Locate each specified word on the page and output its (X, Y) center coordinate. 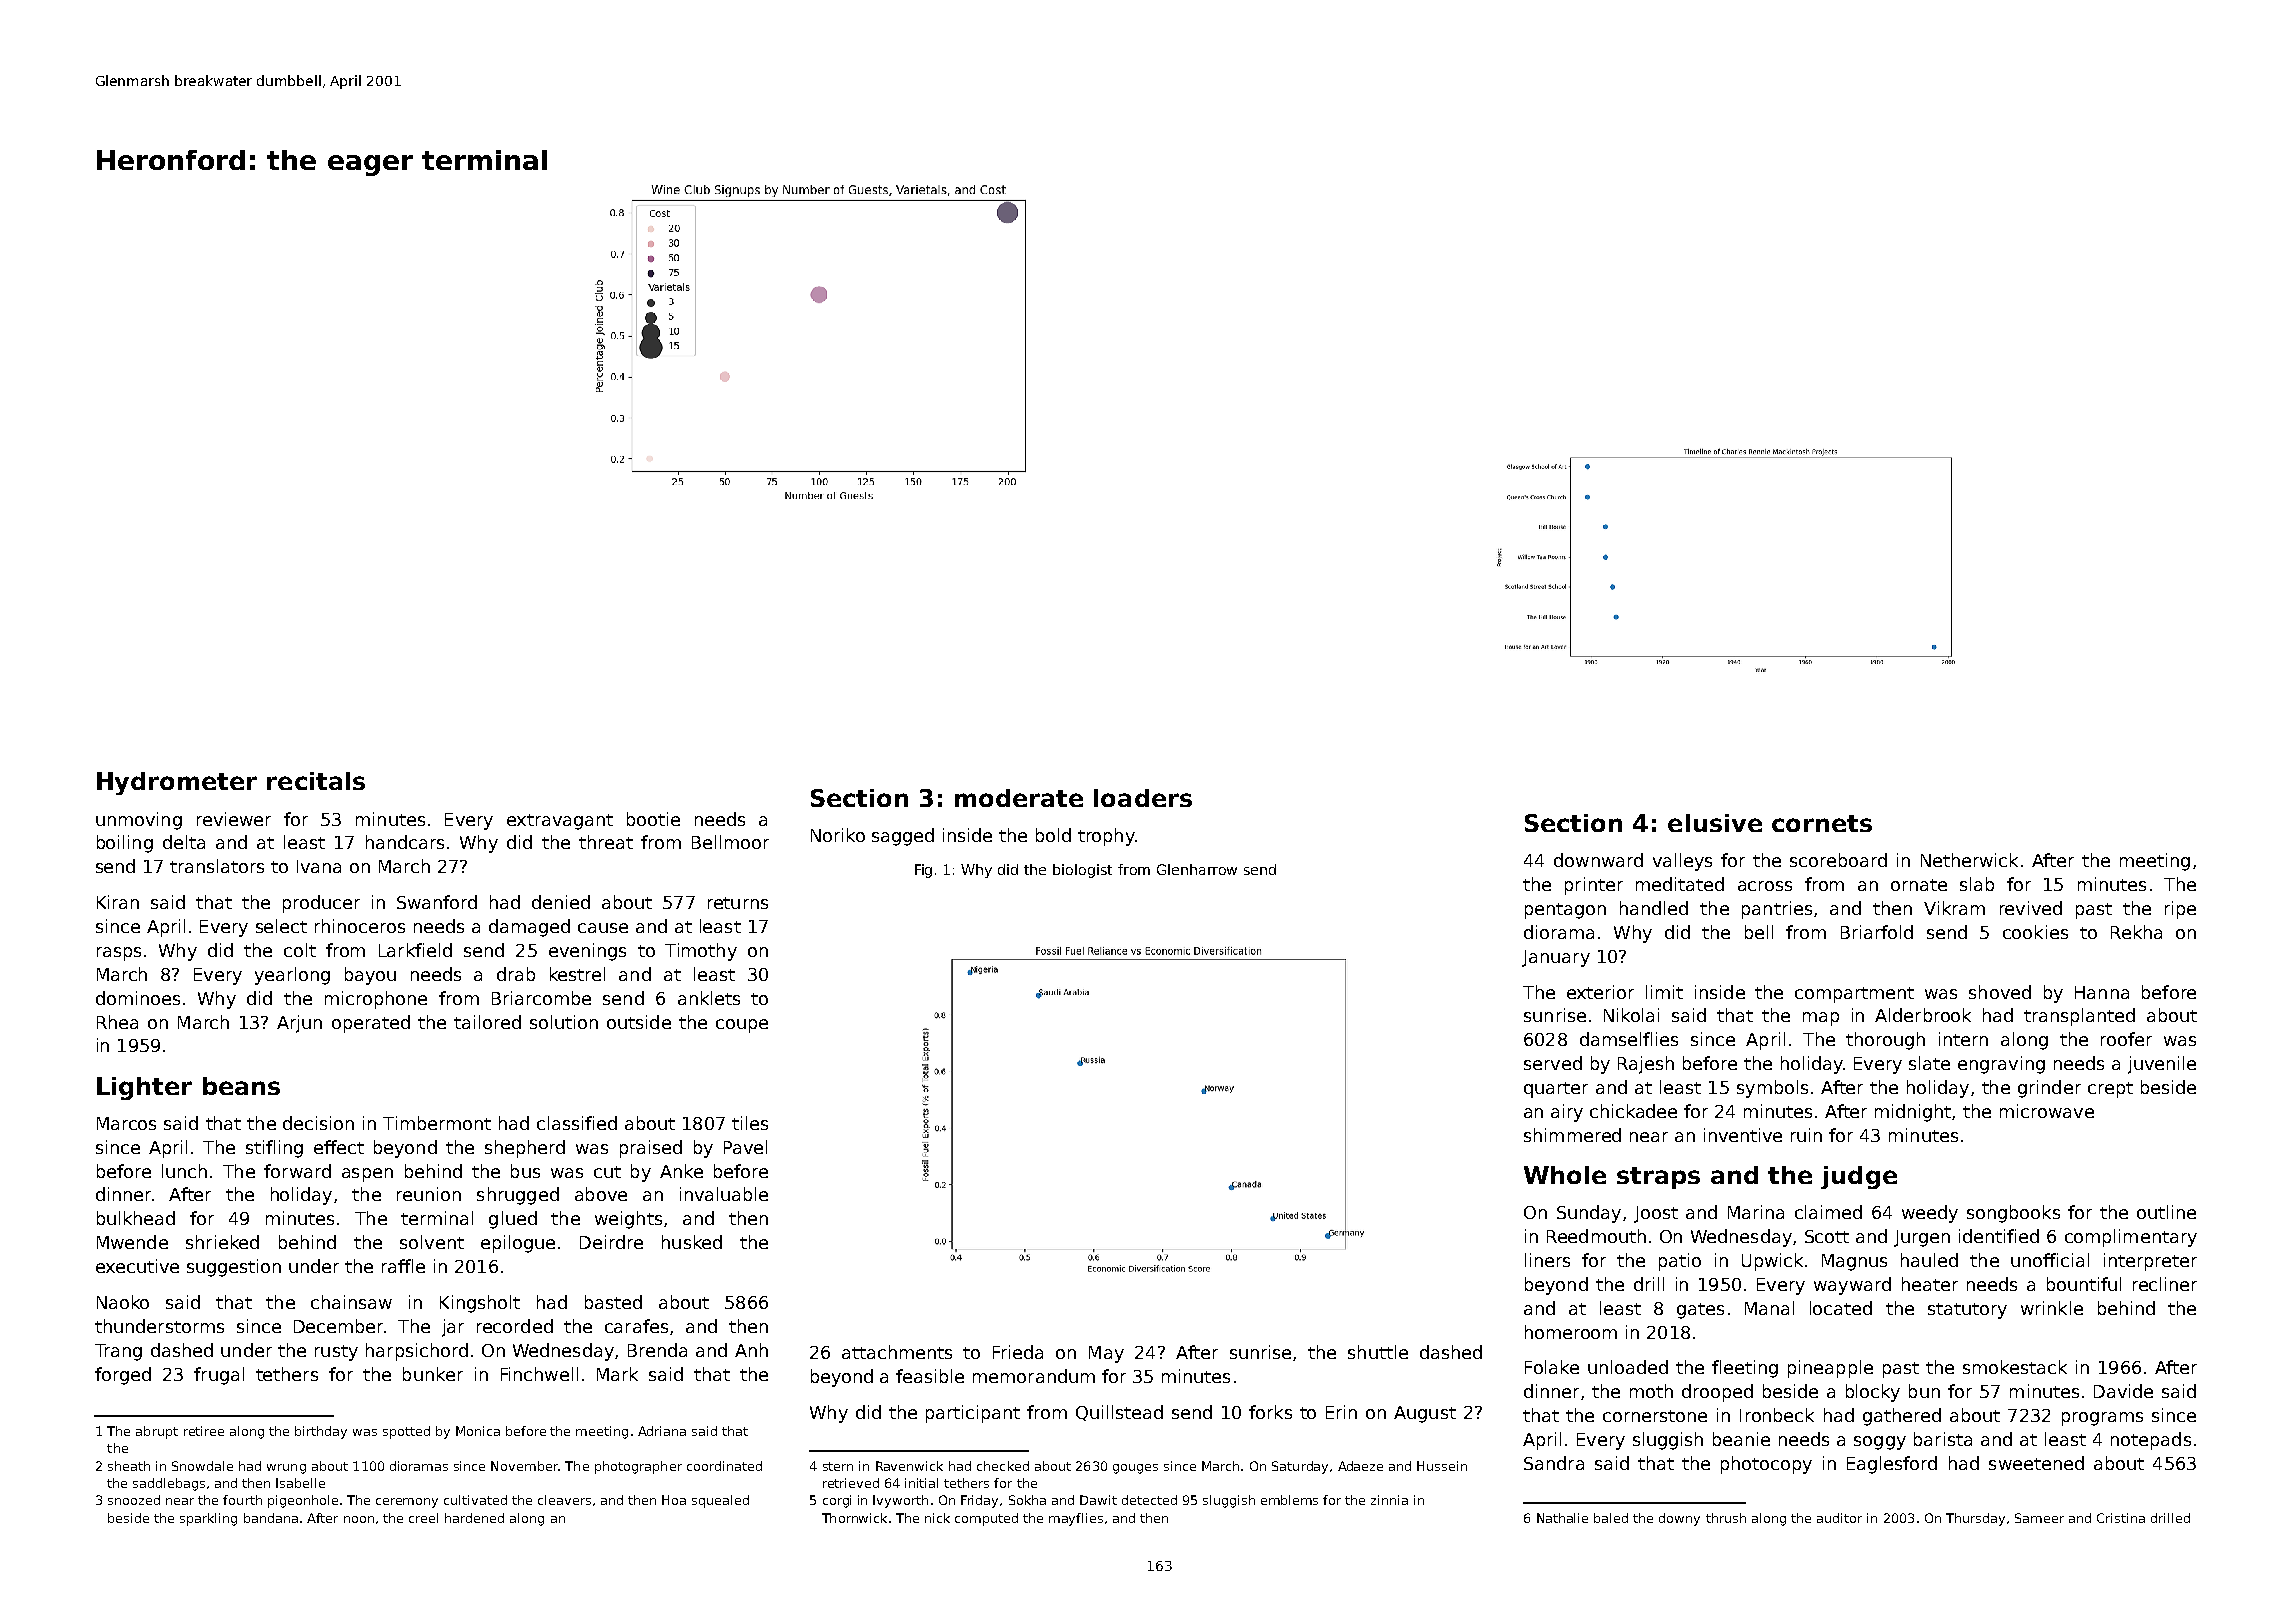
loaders (1143, 798)
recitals (316, 781)
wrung (286, 1469)
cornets (1822, 823)
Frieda (1018, 1352)
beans (241, 1086)
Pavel (745, 1147)
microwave (2047, 1111)
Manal (1769, 1308)
